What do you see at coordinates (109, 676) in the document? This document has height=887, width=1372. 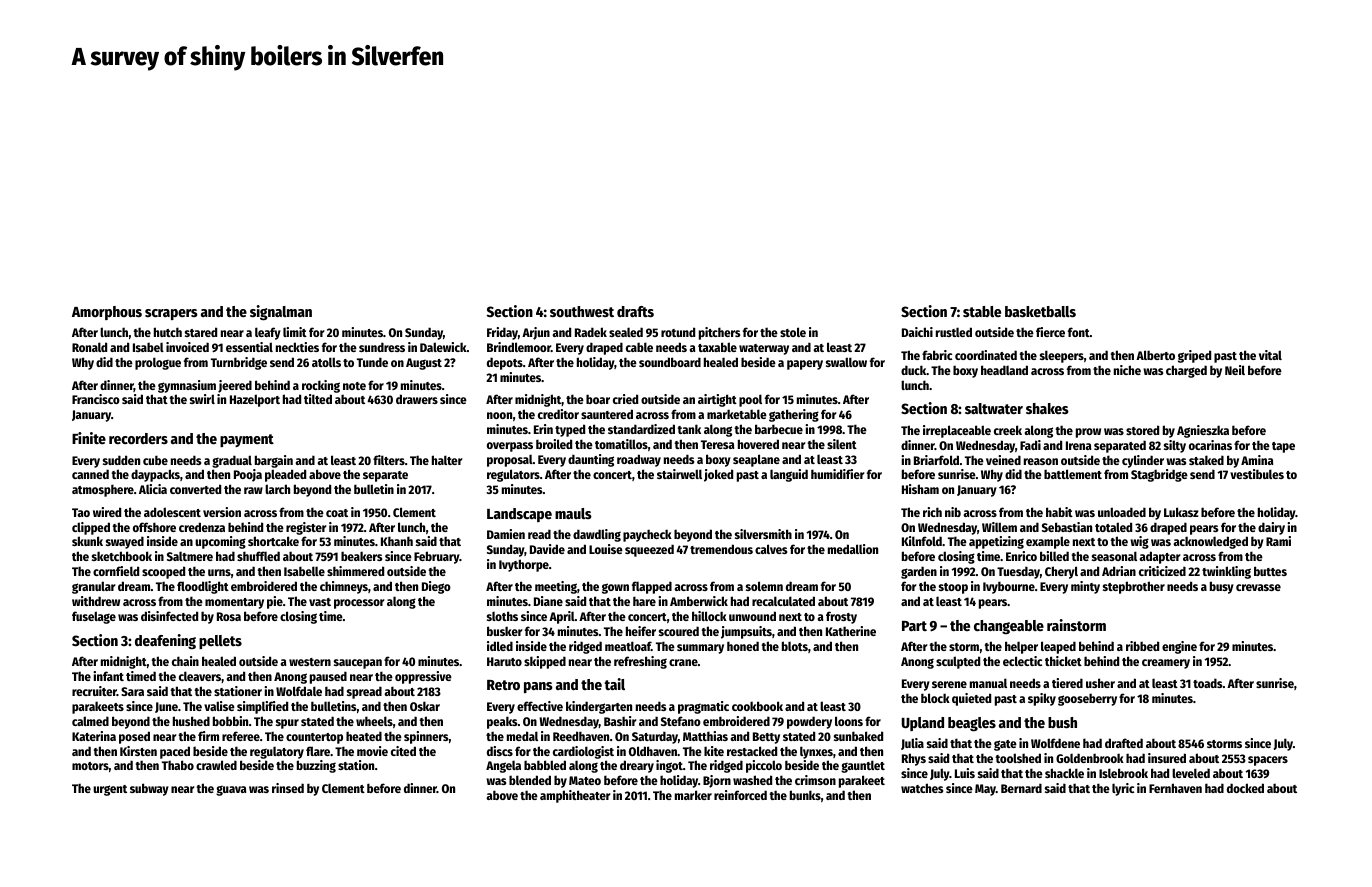 I see `infant` at bounding box center [109, 676].
